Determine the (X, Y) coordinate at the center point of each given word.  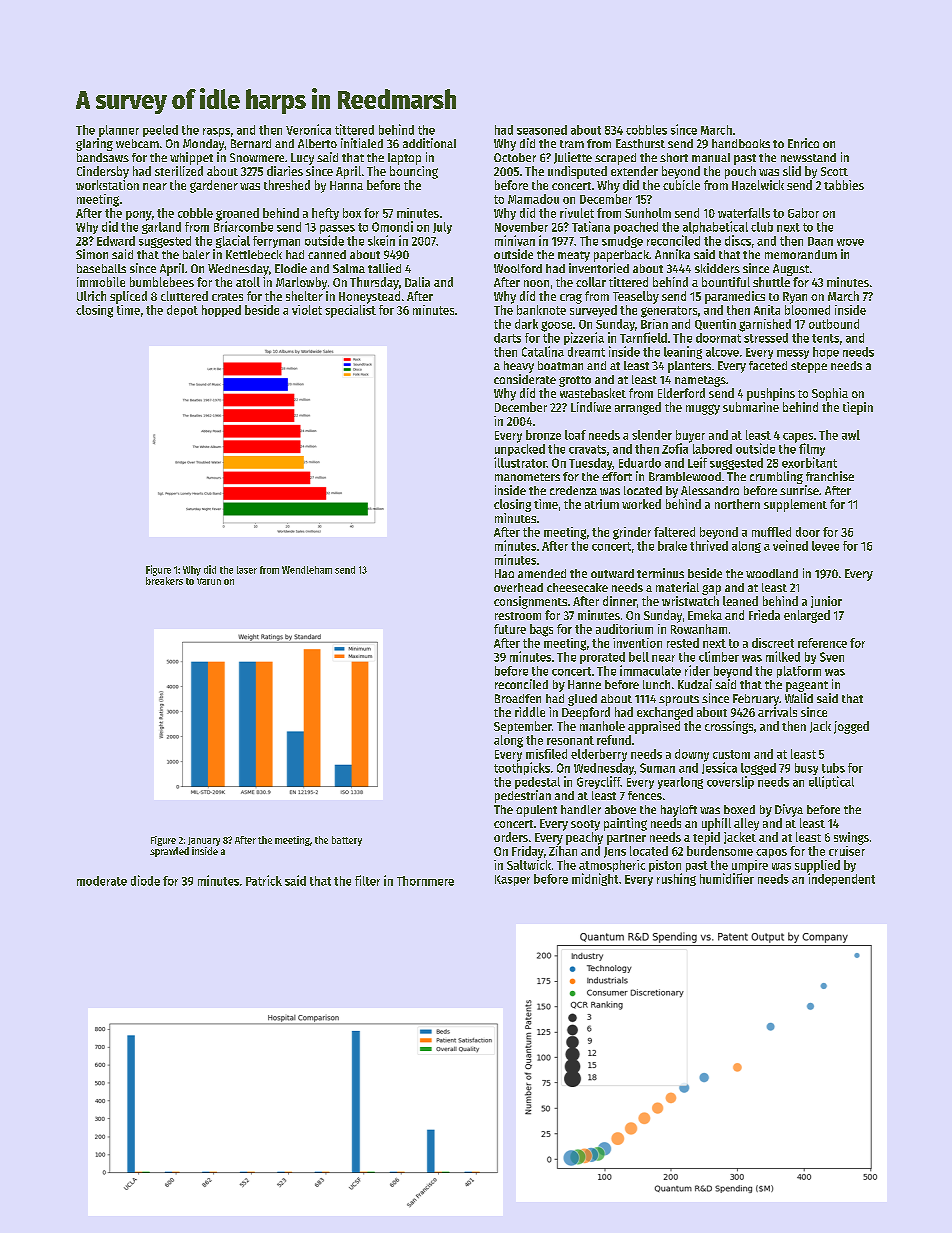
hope (826, 353)
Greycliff (599, 782)
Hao (504, 573)
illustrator (520, 462)
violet (307, 310)
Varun (209, 581)
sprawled (169, 852)
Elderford (681, 393)
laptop (404, 159)
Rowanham (699, 629)
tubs (833, 768)
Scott (834, 171)
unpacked (520, 450)
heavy (519, 367)
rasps (216, 132)
